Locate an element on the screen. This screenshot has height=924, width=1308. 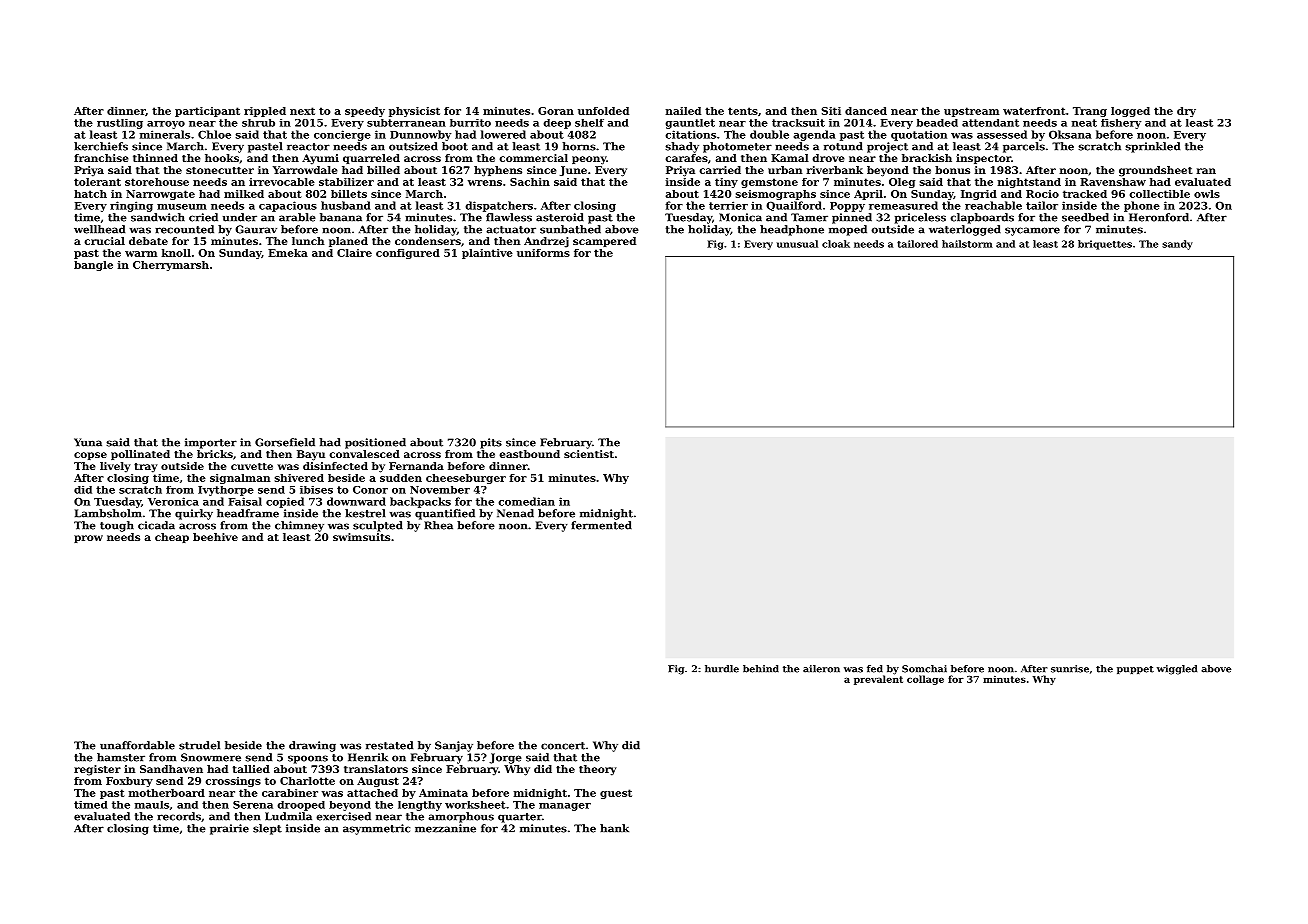
unfolded is located at coordinates (603, 111).
